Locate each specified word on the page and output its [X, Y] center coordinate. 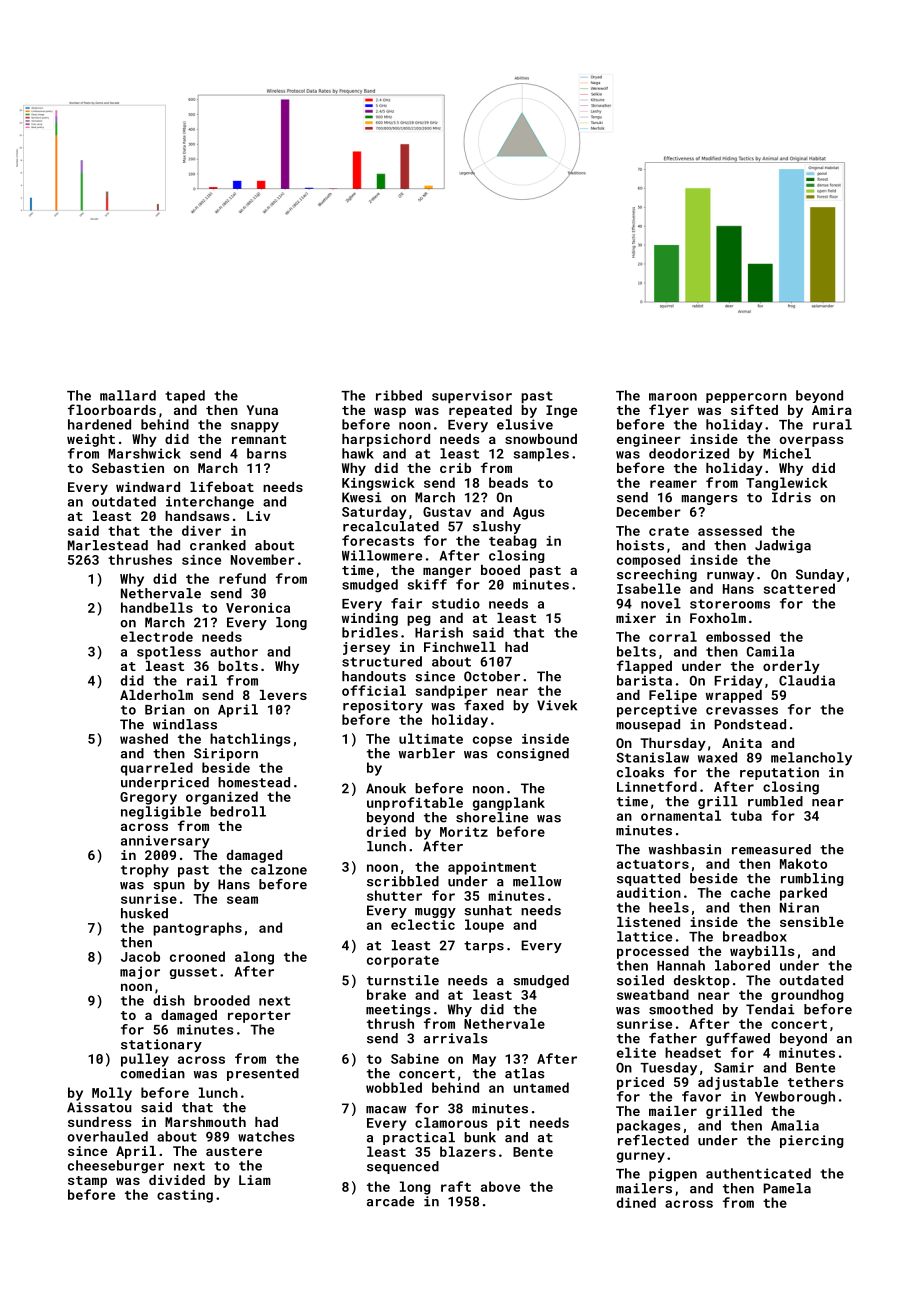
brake [386, 994]
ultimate [431, 738]
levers [283, 695]
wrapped [734, 696]
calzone [279, 869]
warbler [427, 753]
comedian [153, 1073]
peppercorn [746, 398]
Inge [561, 411]
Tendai [770, 1009]
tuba [746, 815]
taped [185, 397]
